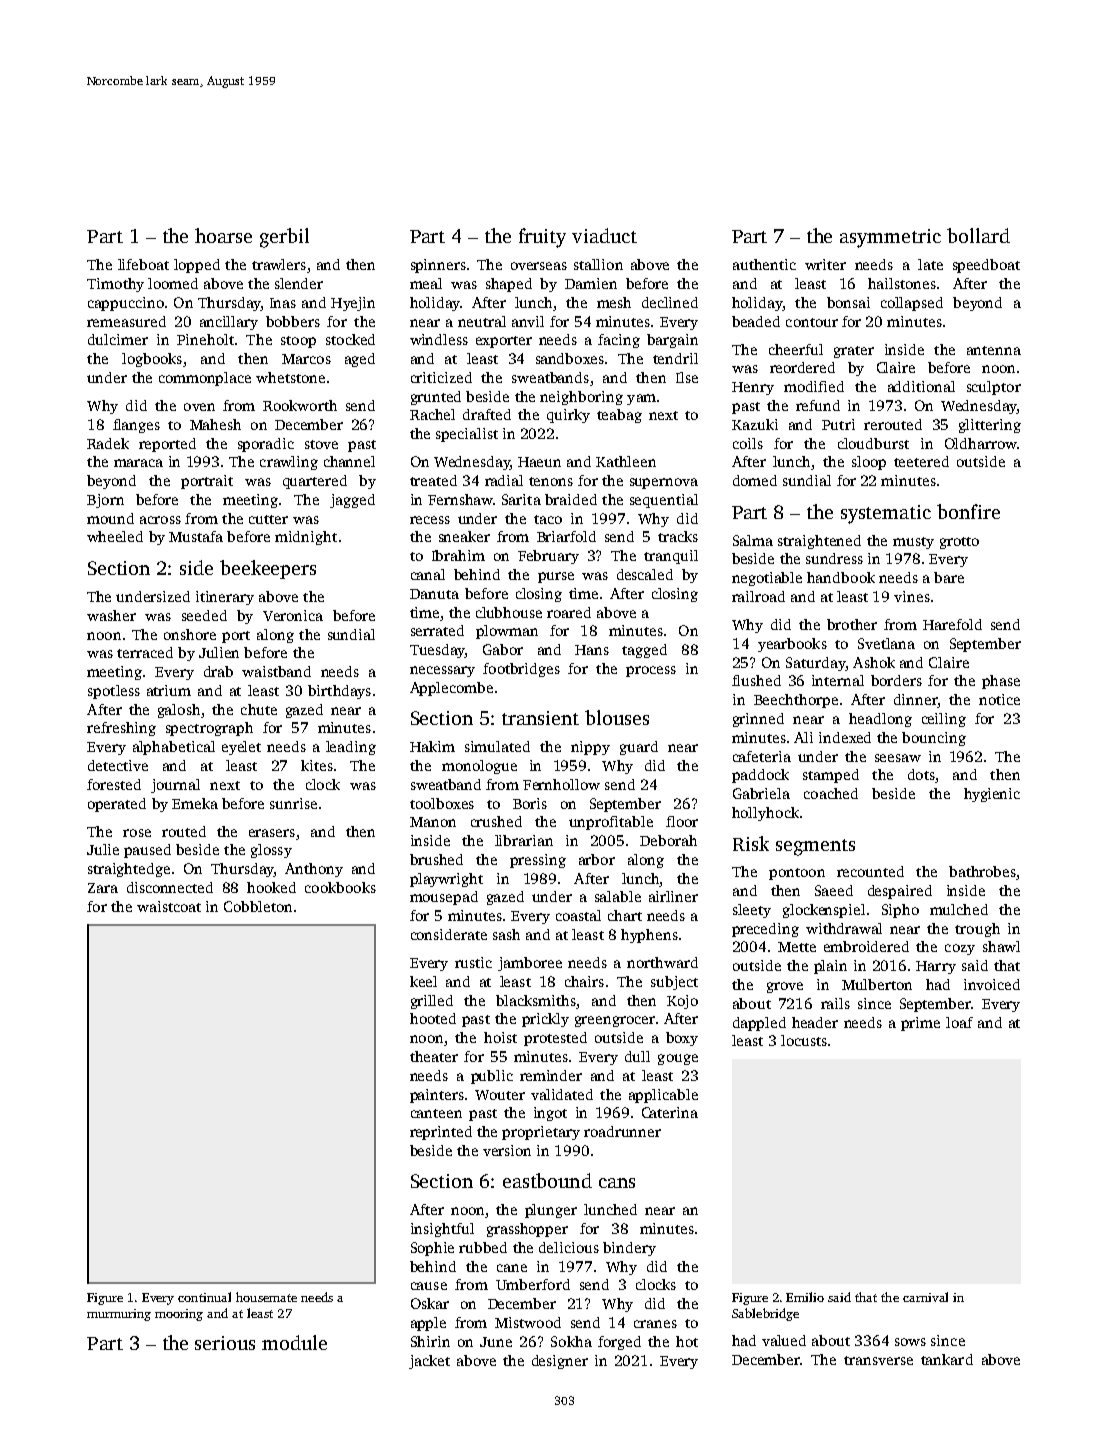 The image size is (1108, 1434). I want to click on serious, so click(225, 1343).
